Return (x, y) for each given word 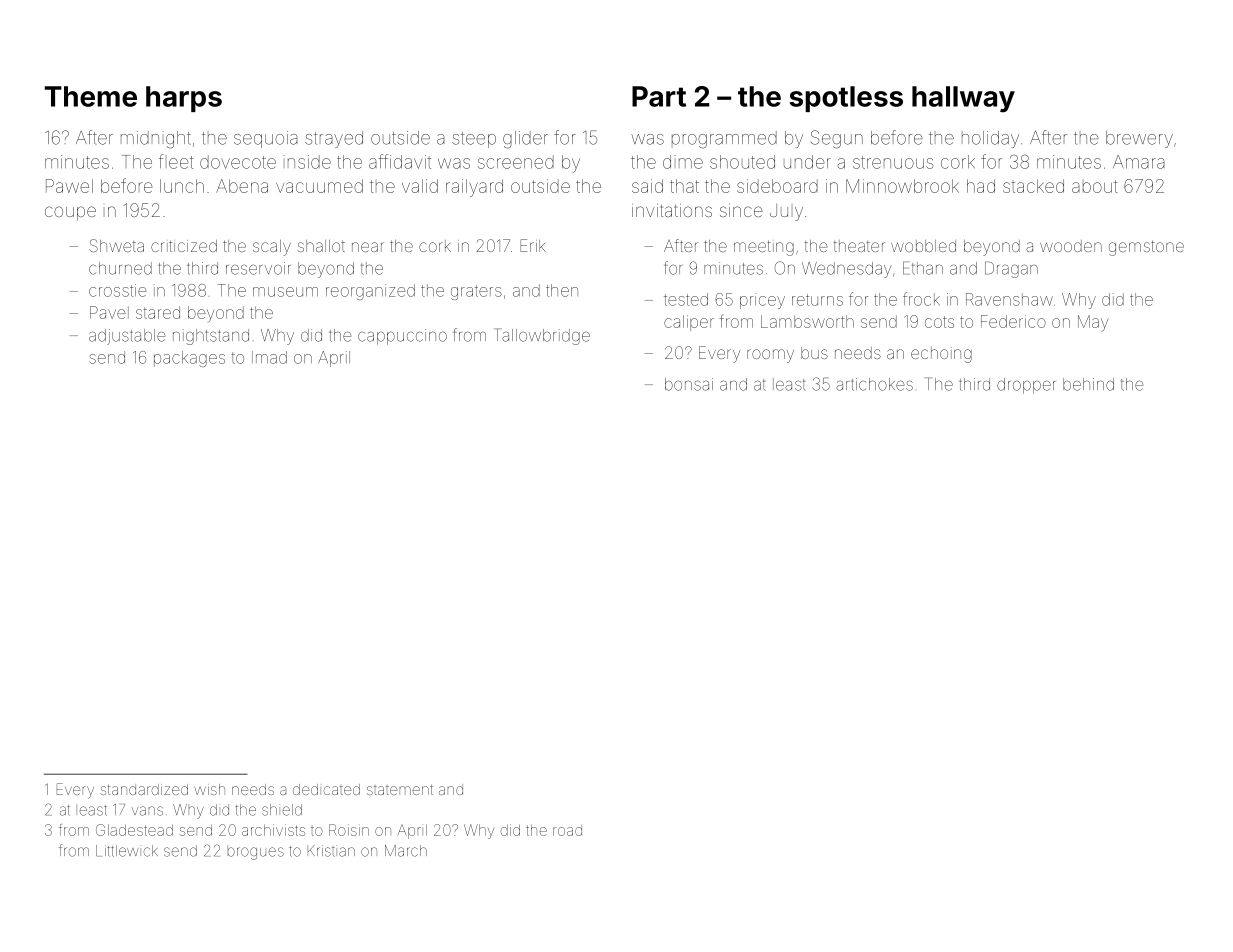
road (567, 830)
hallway (963, 99)
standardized (144, 789)
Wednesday (847, 270)
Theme (91, 96)
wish (209, 789)
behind (1088, 384)
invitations (672, 210)
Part (659, 96)
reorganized (370, 292)
